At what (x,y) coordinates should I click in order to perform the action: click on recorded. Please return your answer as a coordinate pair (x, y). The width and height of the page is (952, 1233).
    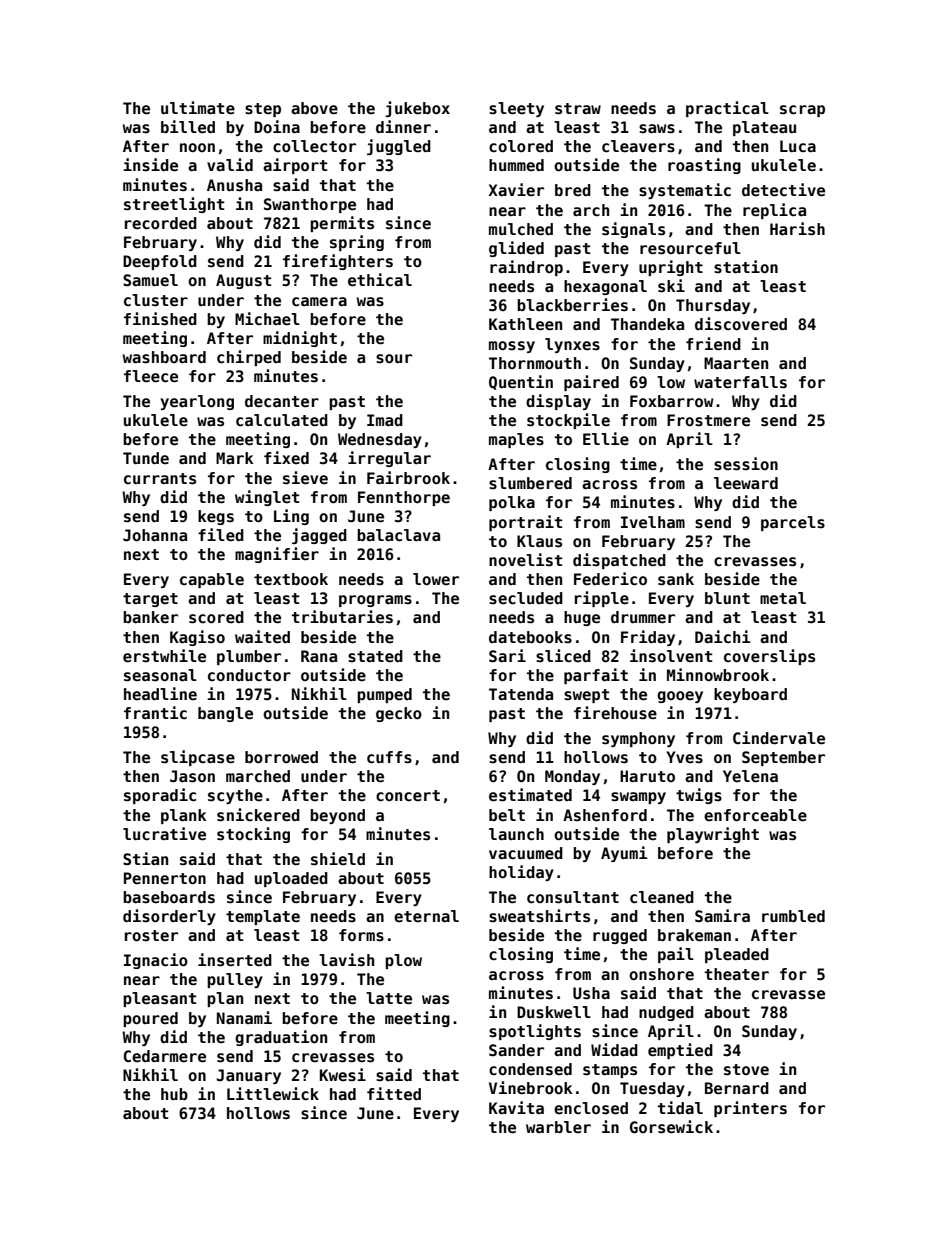
    Looking at the image, I should click on (161, 223).
